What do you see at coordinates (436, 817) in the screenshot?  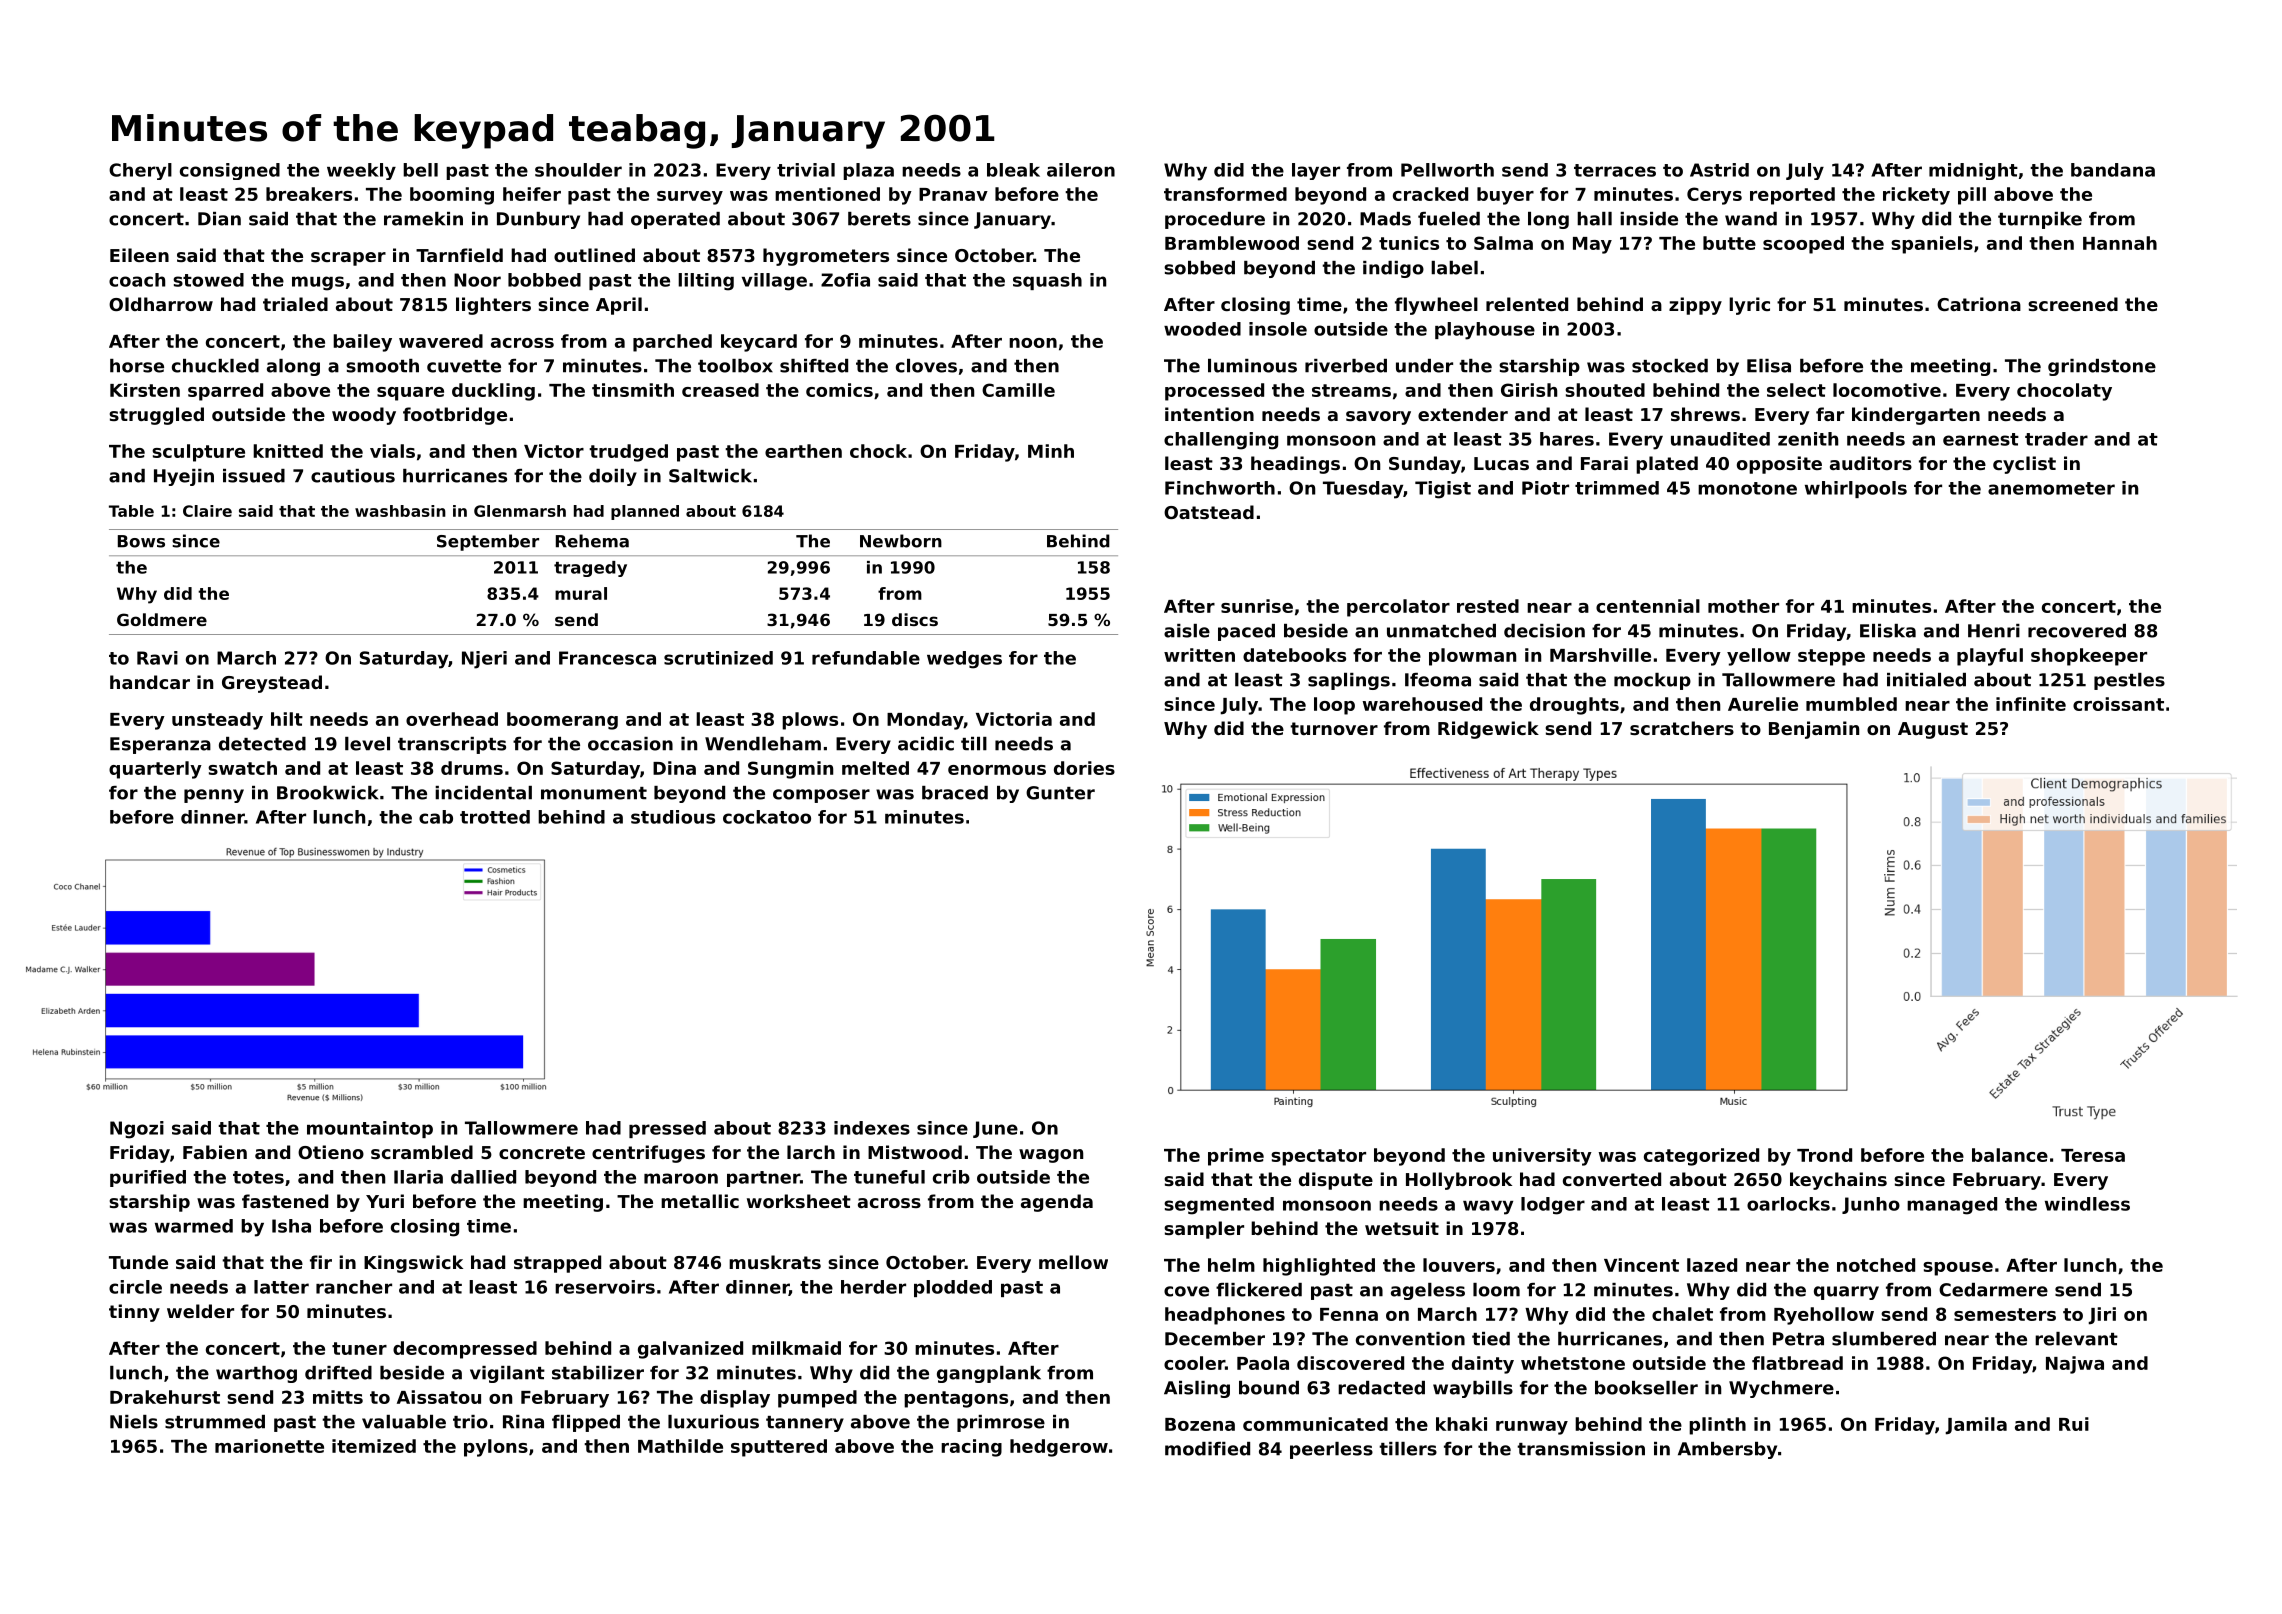 I see `cab` at bounding box center [436, 817].
